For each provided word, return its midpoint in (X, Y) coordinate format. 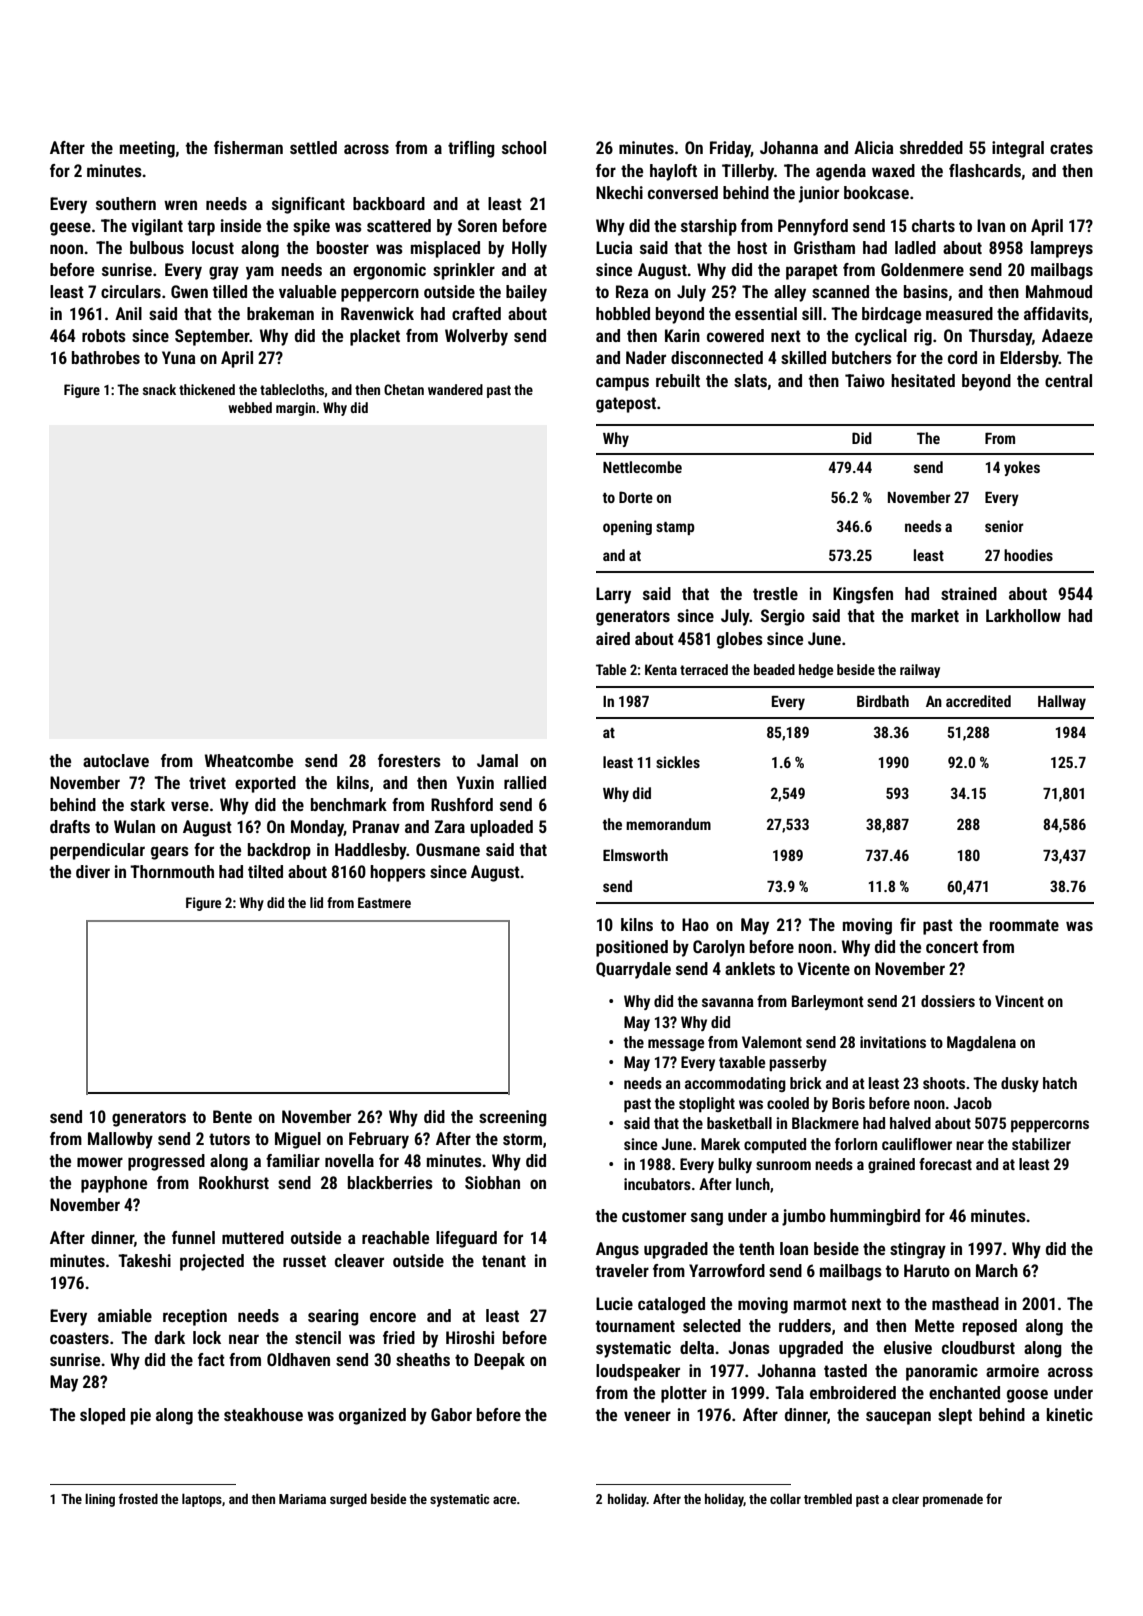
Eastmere (384, 902)
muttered (253, 1237)
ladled (915, 247)
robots (104, 335)
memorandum (668, 824)
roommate (1024, 925)
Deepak (499, 1361)
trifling (471, 149)
